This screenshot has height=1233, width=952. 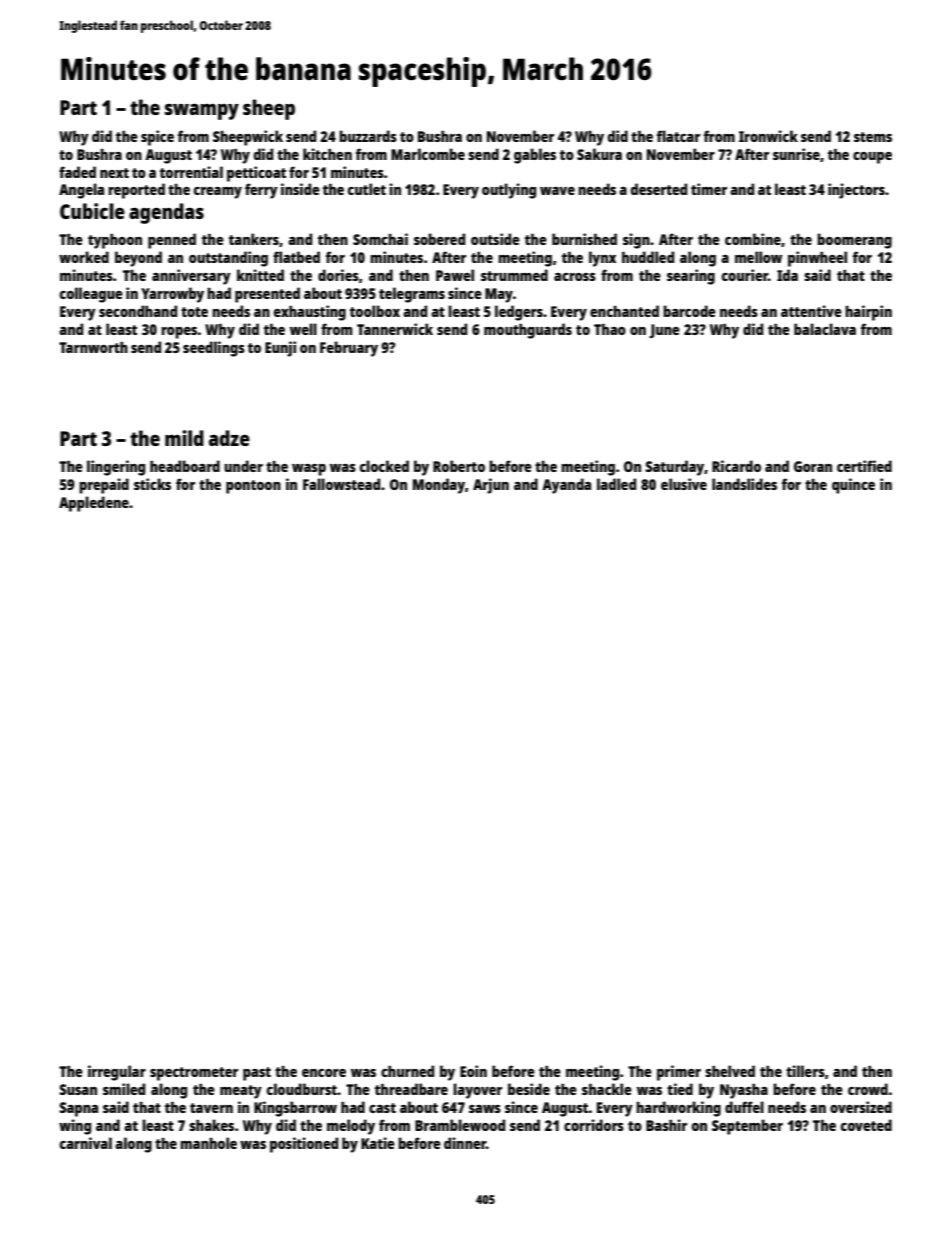 What do you see at coordinates (868, 313) in the screenshot?
I see `hairpin` at bounding box center [868, 313].
